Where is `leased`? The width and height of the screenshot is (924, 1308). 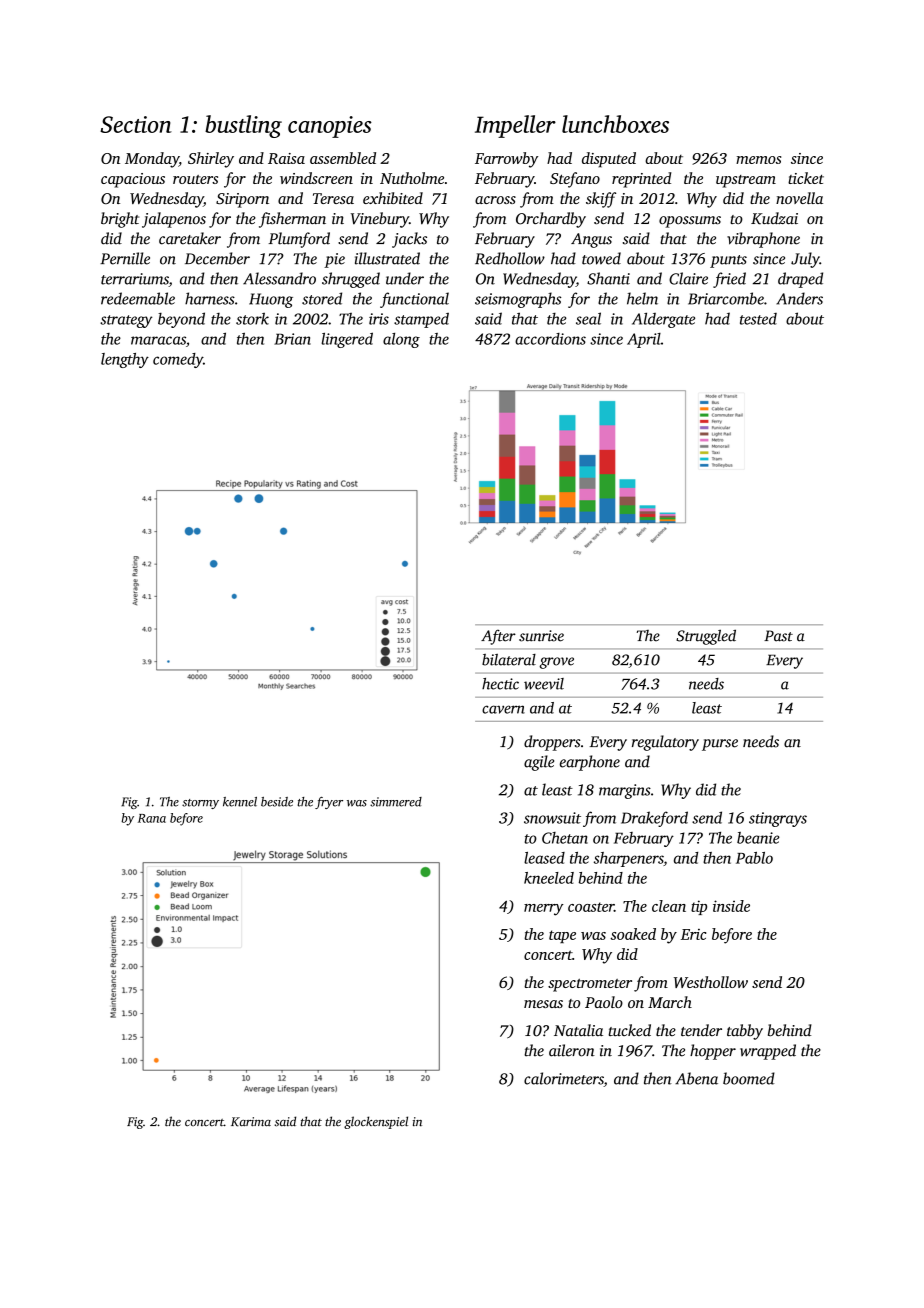
leased is located at coordinates (544, 858).
